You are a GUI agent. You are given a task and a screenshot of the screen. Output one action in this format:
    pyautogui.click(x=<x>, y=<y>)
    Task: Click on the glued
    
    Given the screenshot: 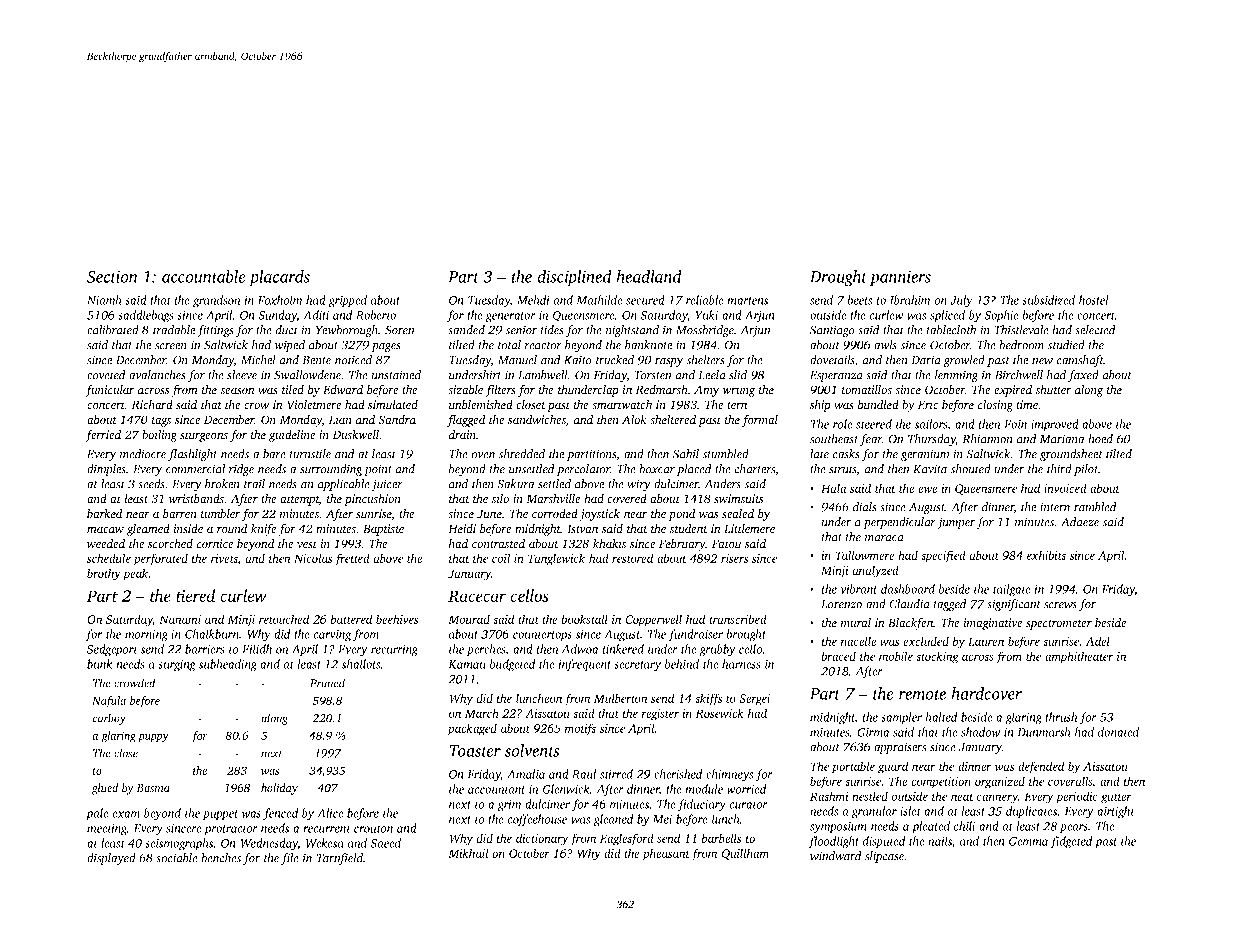 What is the action you would take?
    pyautogui.click(x=105, y=789)
